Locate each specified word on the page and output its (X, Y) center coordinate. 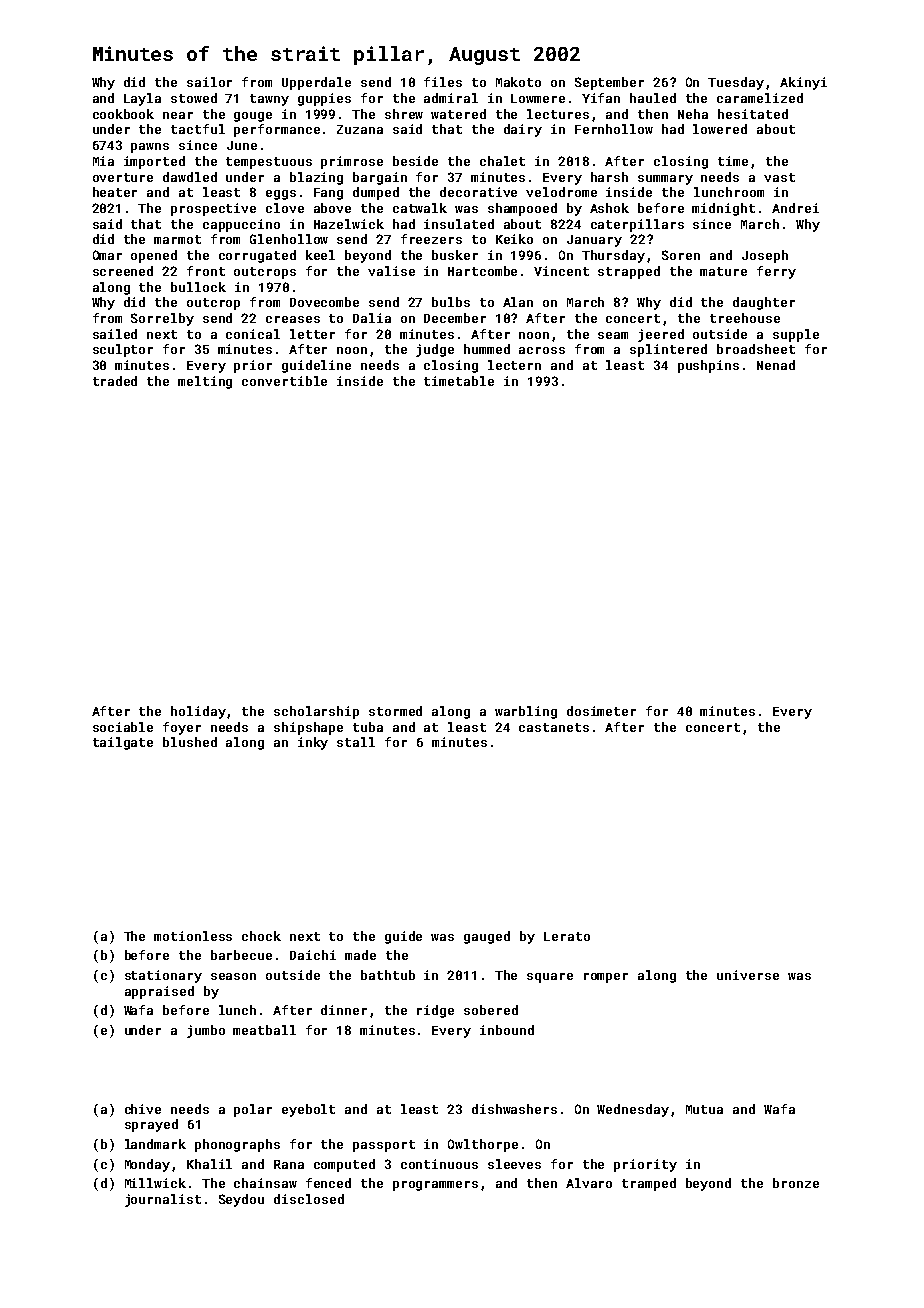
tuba (368, 727)
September (609, 83)
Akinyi (803, 83)
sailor (209, 82)
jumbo (206, 1031)
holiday (199, 712)
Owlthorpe (483, 1145)
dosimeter (601, 711)
